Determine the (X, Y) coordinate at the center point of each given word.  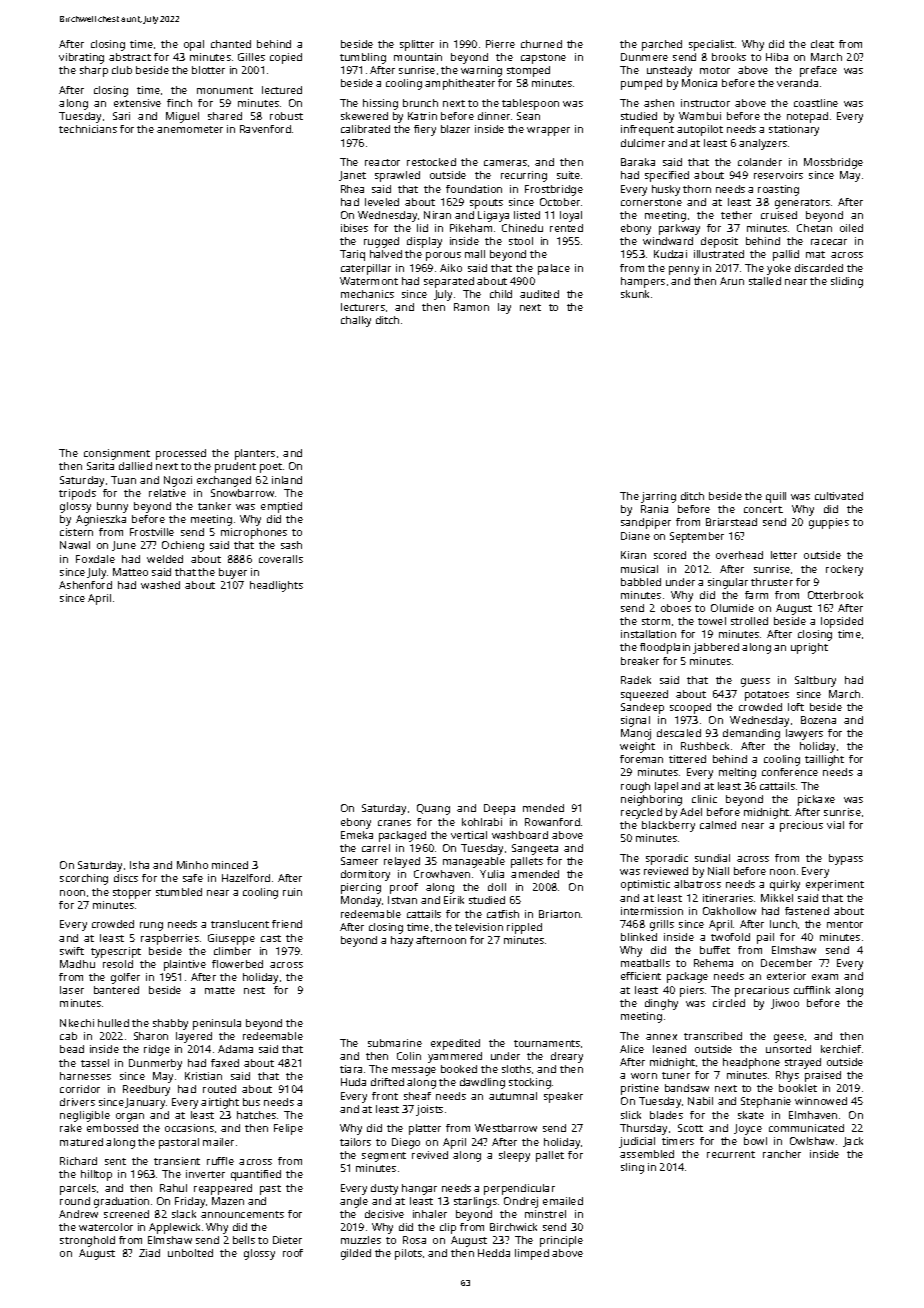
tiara (351, 1069)
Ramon (471, 307)
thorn (697, 189)
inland (287, 480)
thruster (772, 582)
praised (823, 1076)
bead (72, 1049)
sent (115, 1161)
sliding (847, 282)
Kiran (633, 555)
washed (160, 585)
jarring (658, 497)
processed (181, 454)
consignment (117, 454)
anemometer (190, 129)
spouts (486, 204)
